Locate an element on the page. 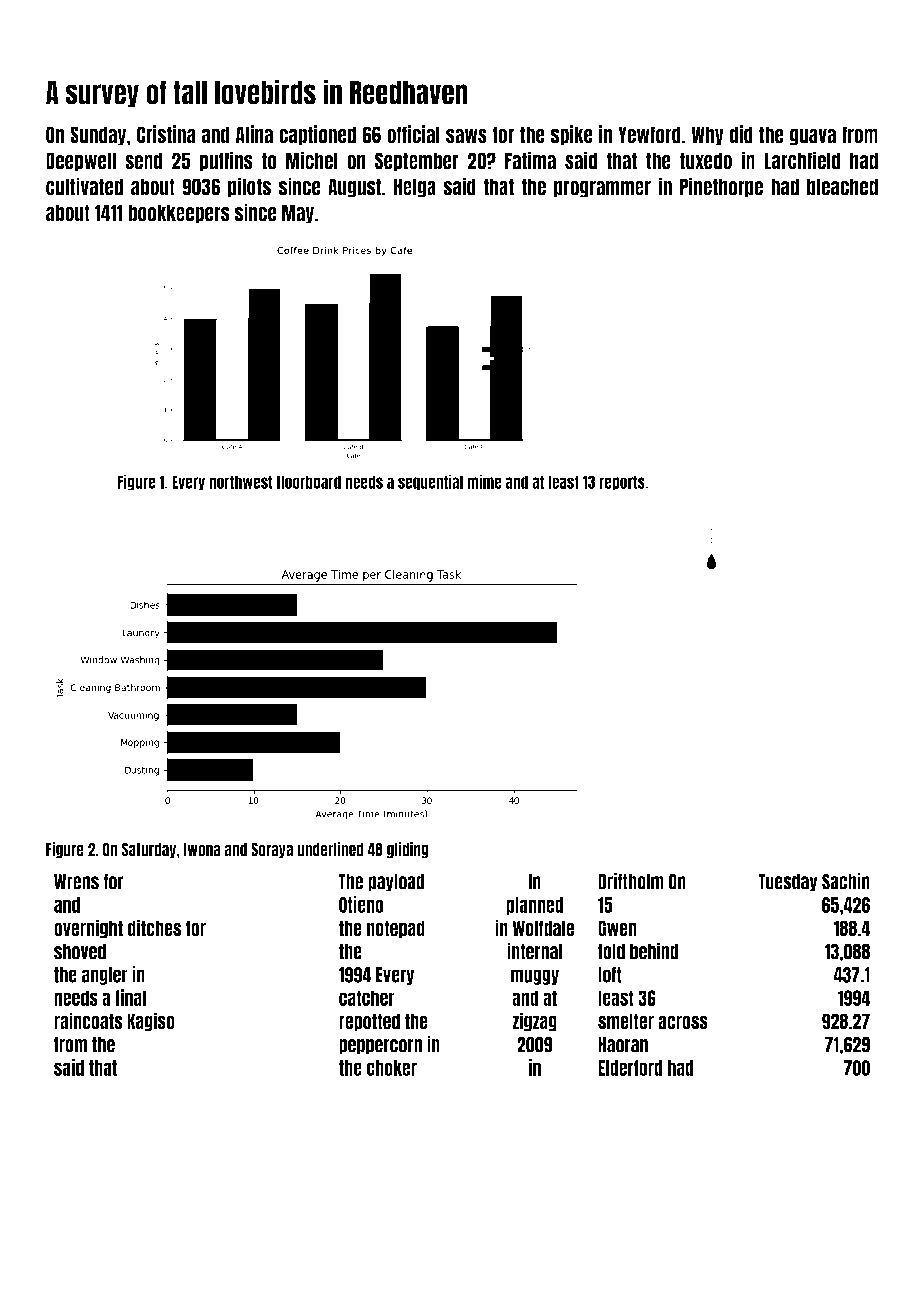 The width and height of the page is (924, 1308). Sachin is located at coordinates (846, 881).
